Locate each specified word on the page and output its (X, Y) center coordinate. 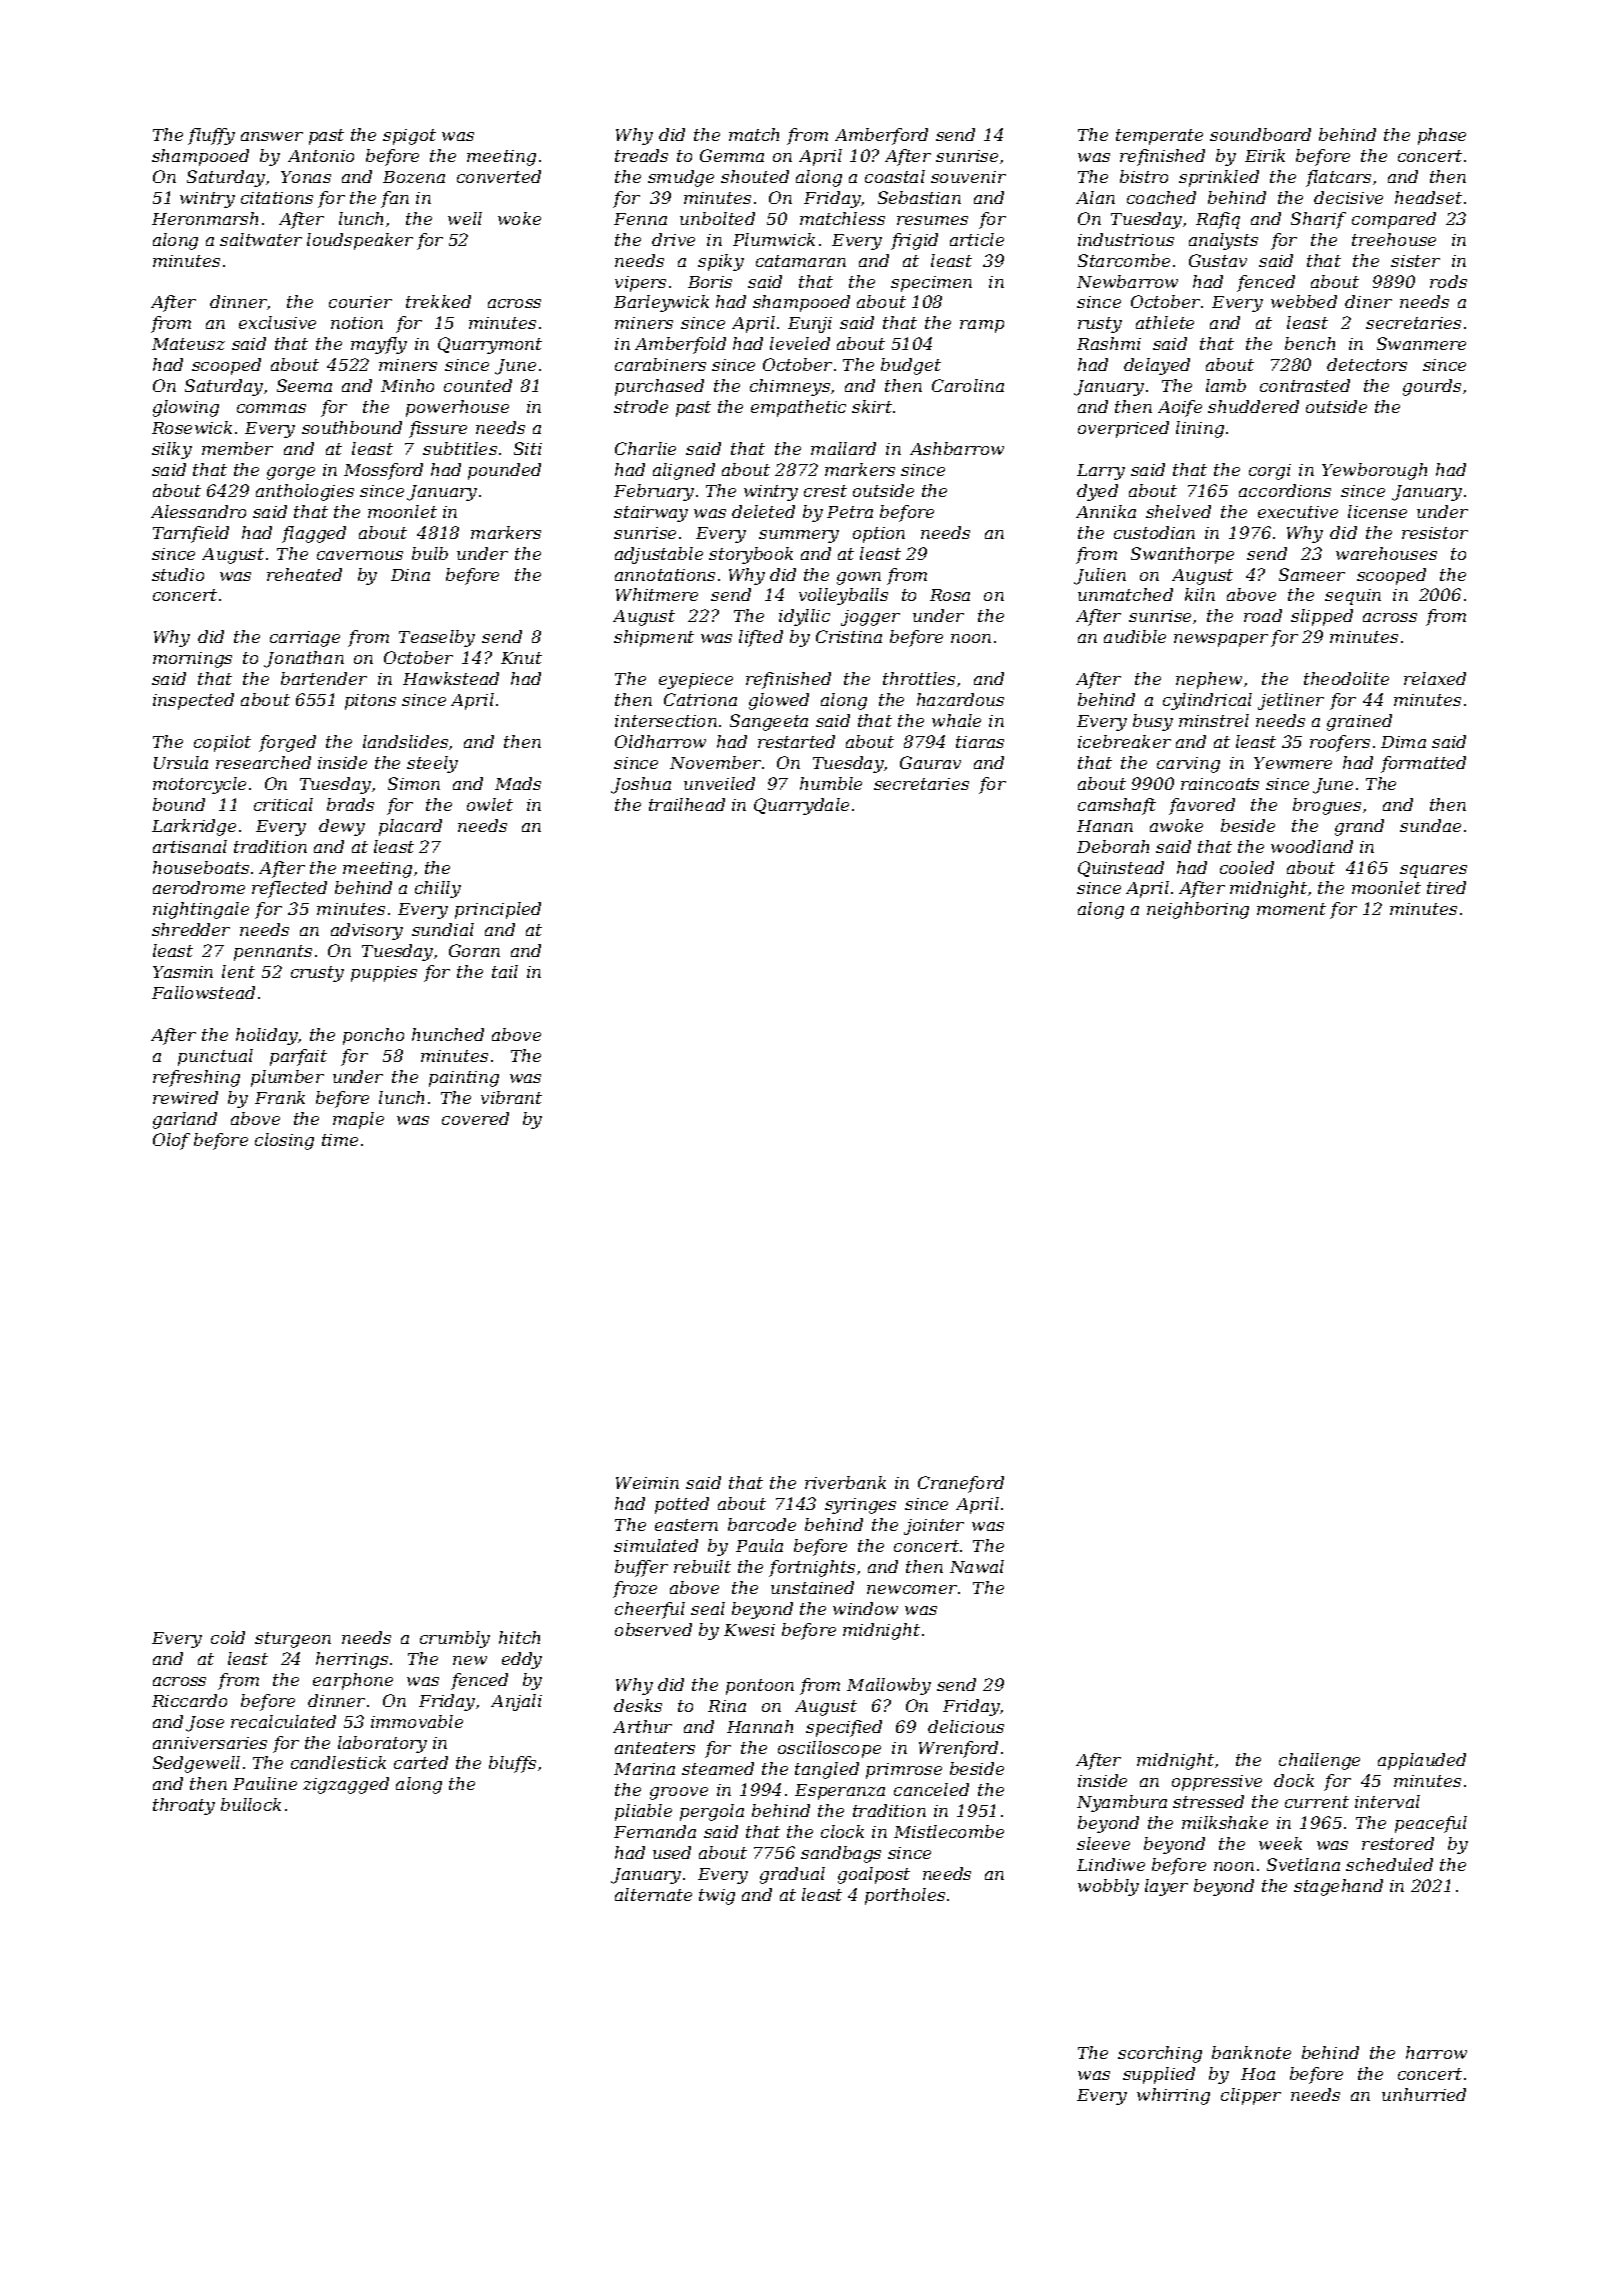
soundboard (1260, 134)
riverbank (845, 1482)
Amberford (881, 136)
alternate (653, 1894)
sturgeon (293, 1640)
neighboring (1198, 910)
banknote (1251, 2052)
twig (717, 1897)
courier (360, 302)
